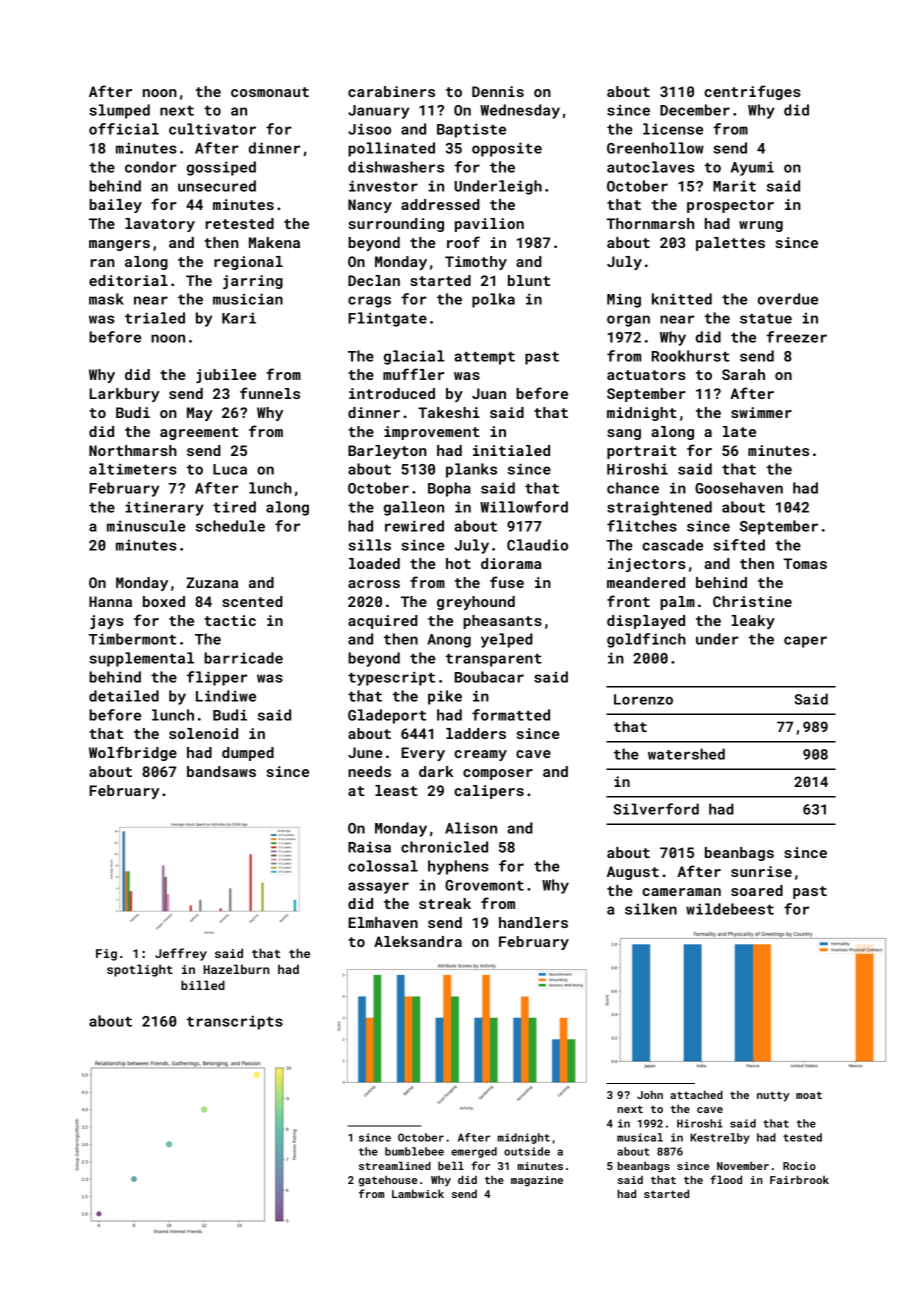 This document has height=1308, width=924. I want to click on boxed, so click(164, 601).
